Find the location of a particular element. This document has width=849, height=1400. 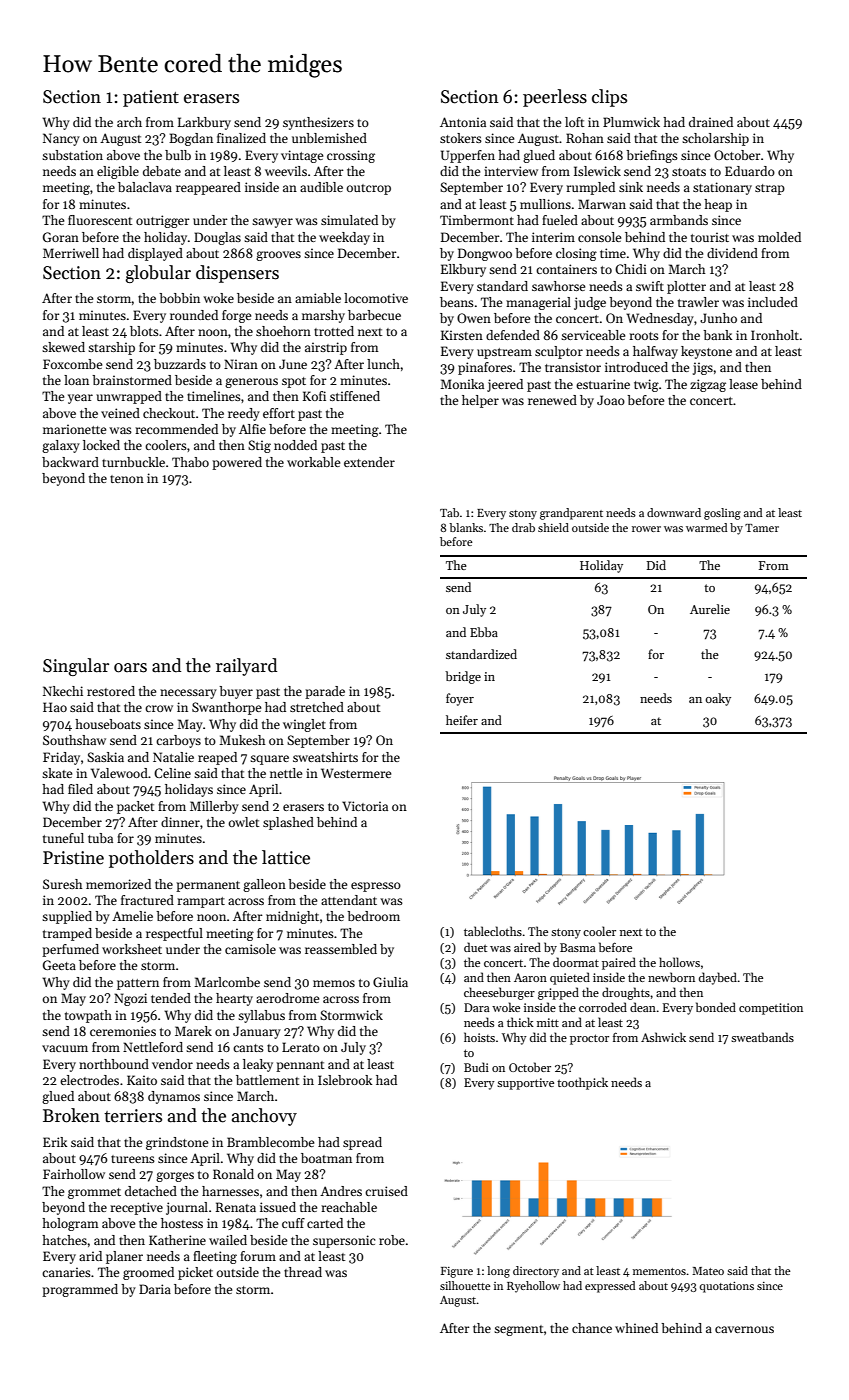

competition is located at coordinates (771, 1009).
